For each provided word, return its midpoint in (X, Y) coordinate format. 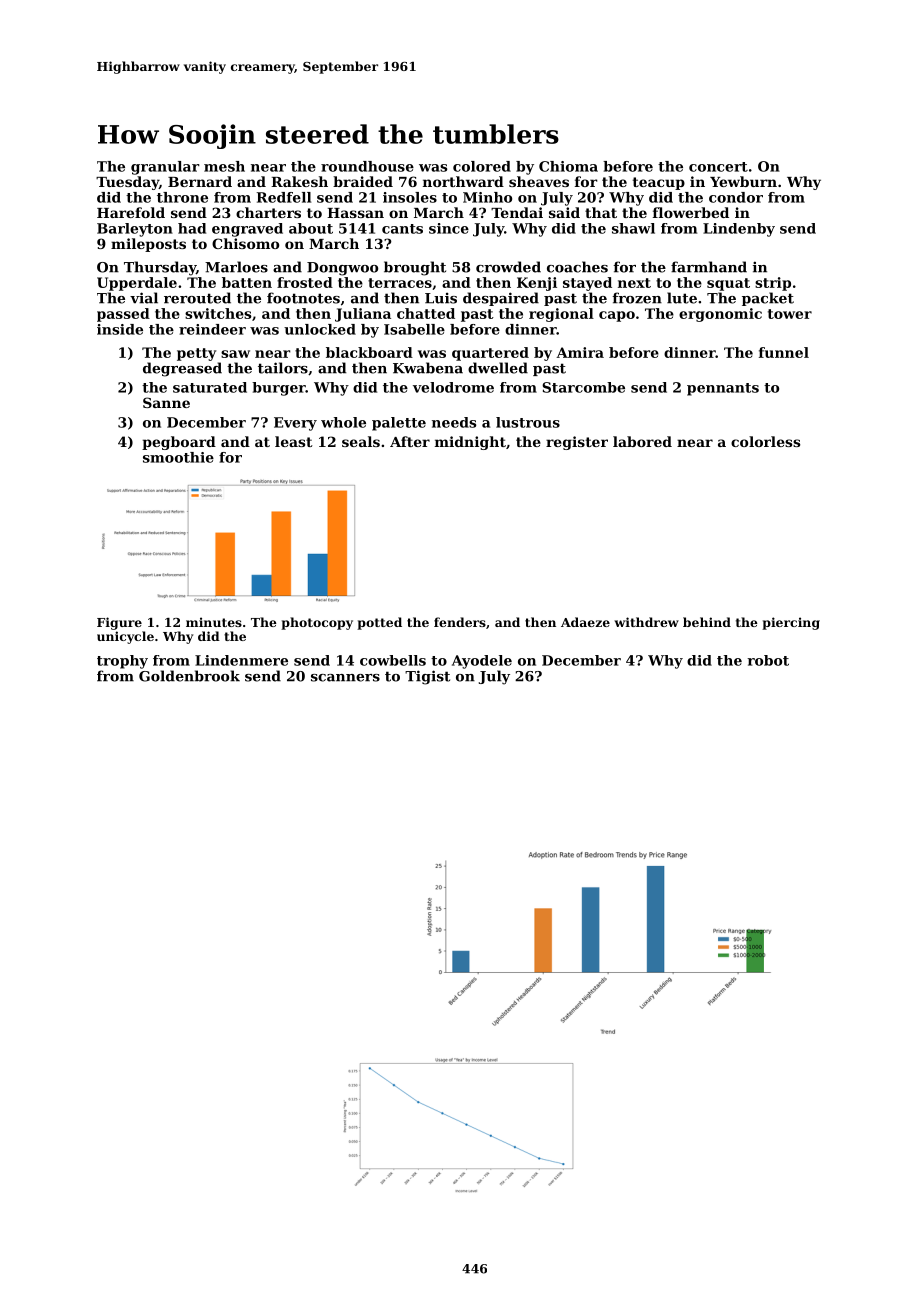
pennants (723, 389)
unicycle (125, 637)
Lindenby (739, 230)
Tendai (517, 212)
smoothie (178, 457)
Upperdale (137, 284)
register (577, 443)
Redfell (284, 197)
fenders (460, 622)
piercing (791, 623)
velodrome (453, 387)
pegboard (179, 443)
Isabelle (414, 329)
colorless (765, 441)
